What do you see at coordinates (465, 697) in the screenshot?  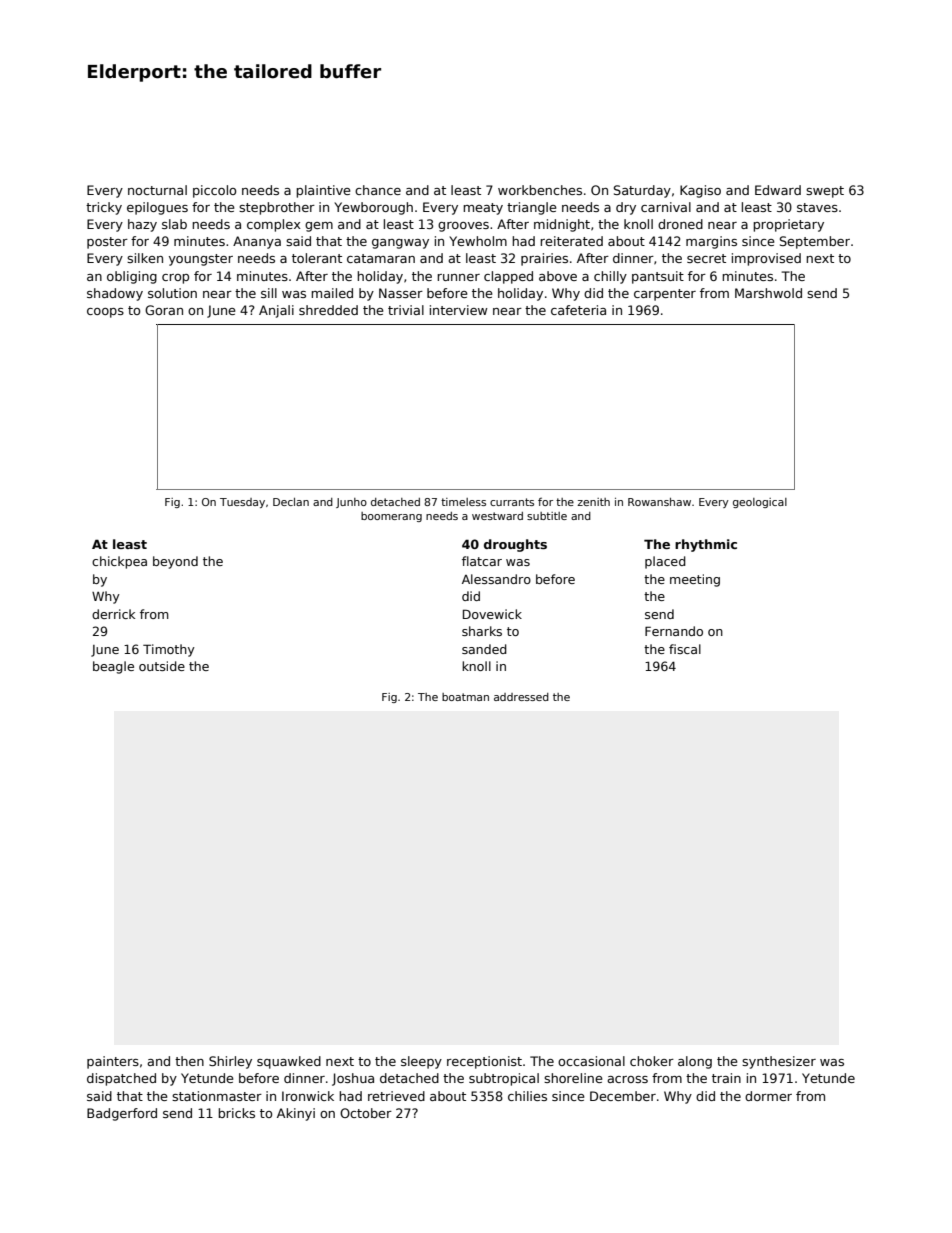 I see `boatman` at bounding box center [465, 697].
